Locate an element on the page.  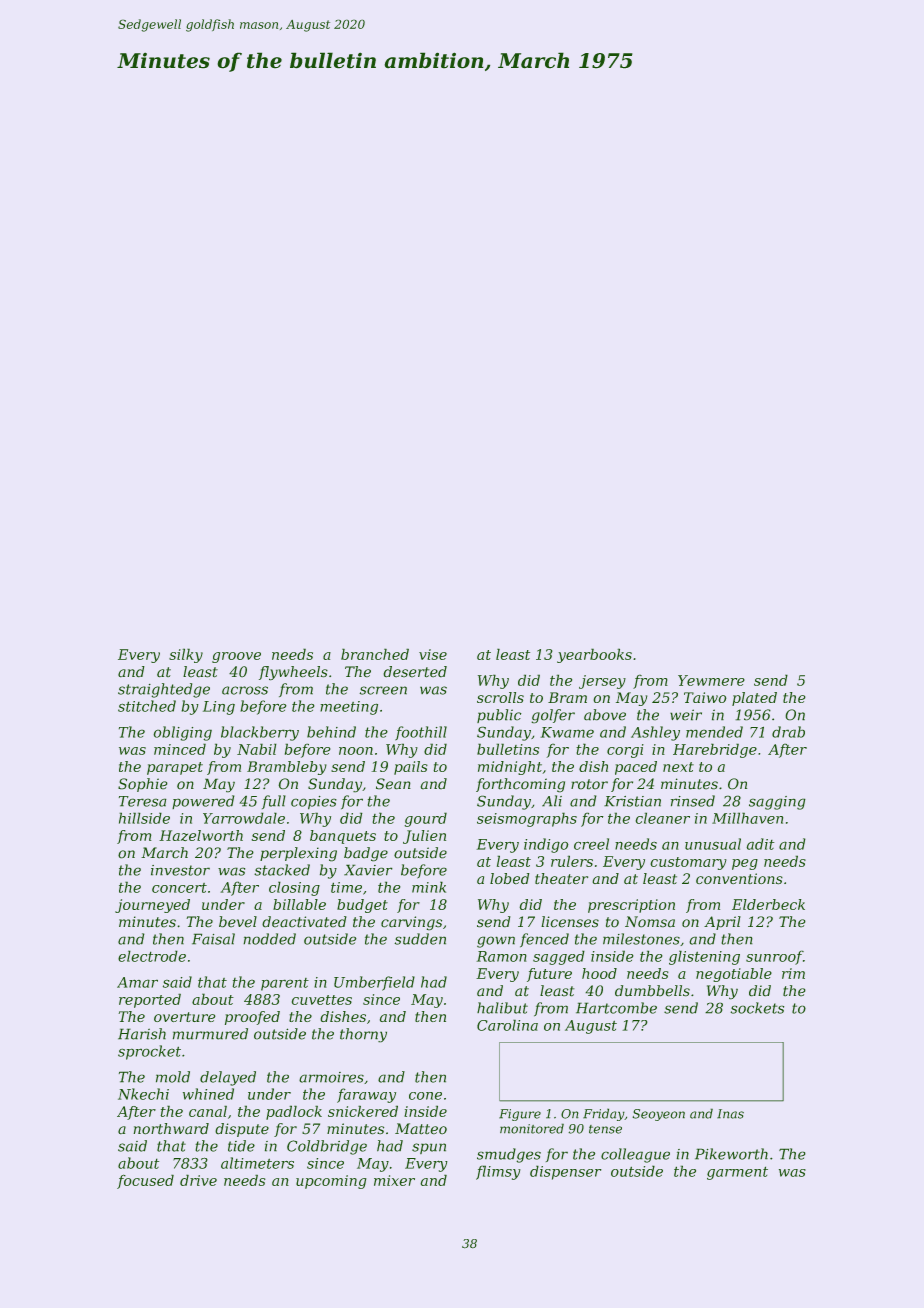
mixer is located at coordinates (394, 1180).
